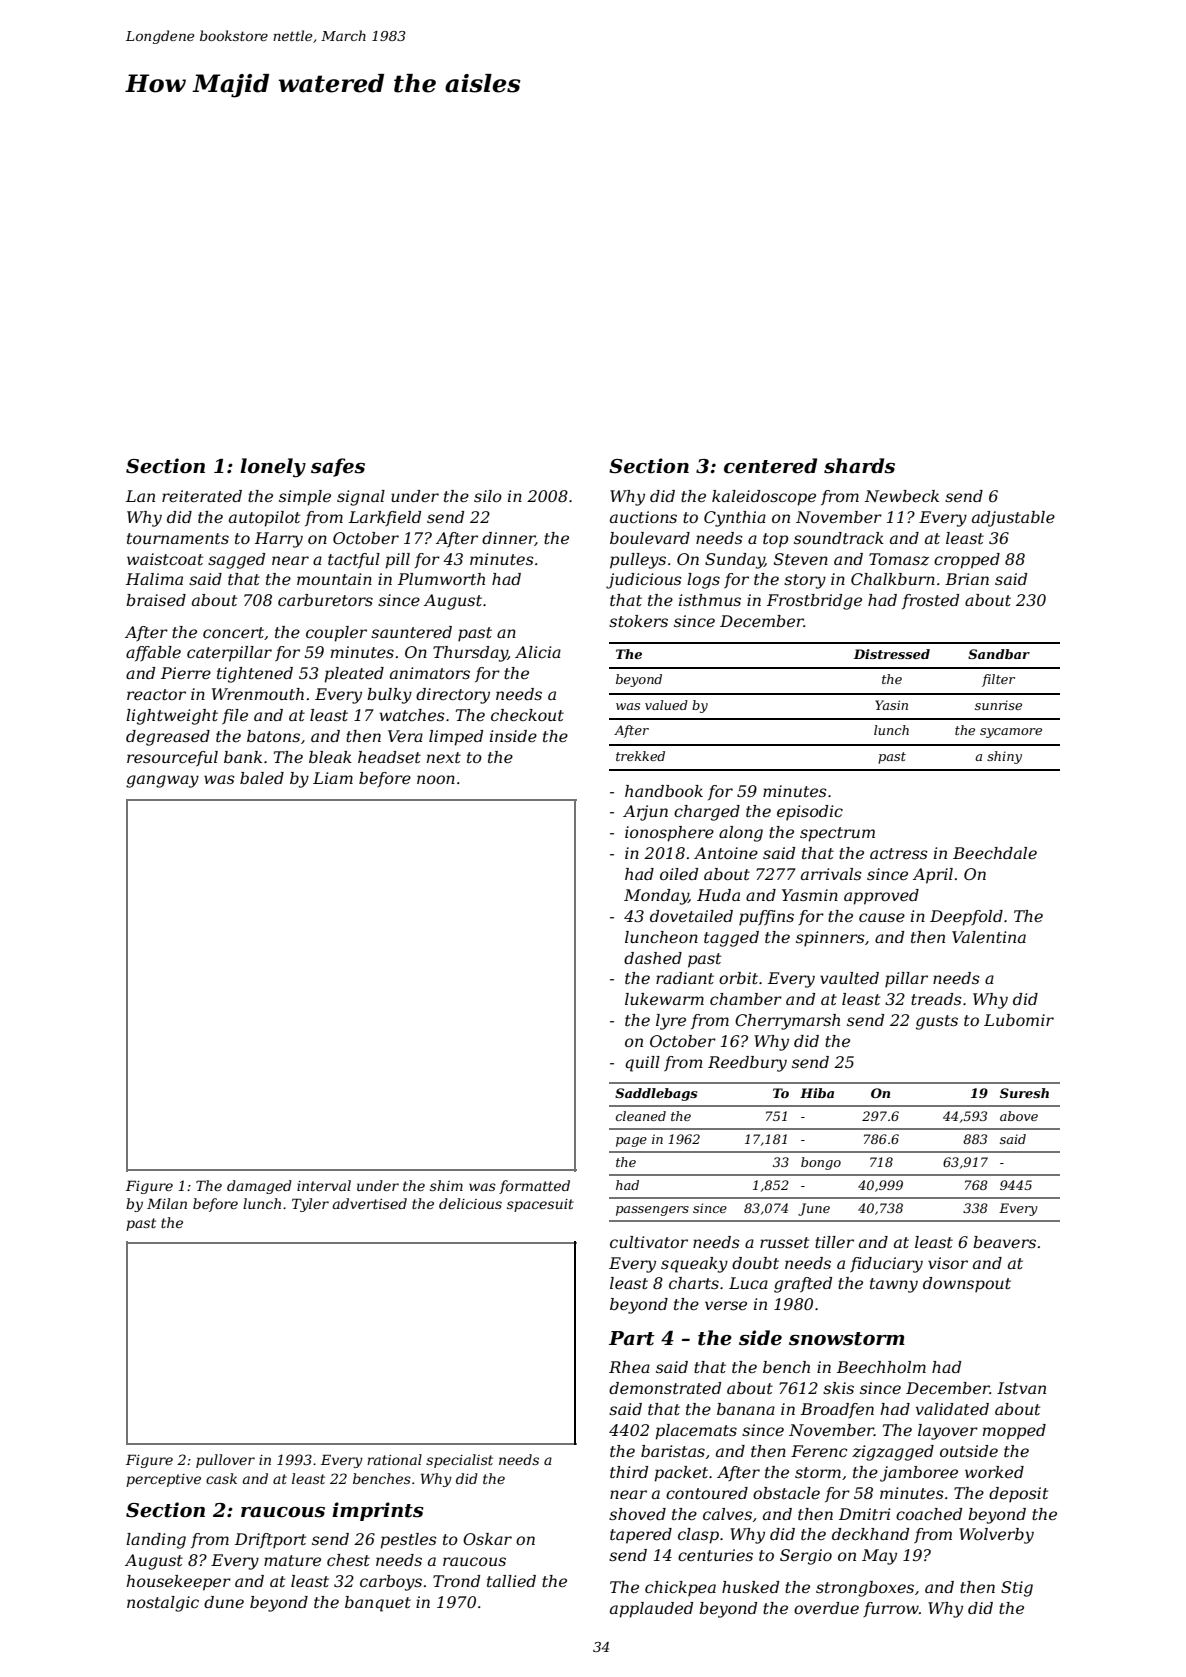 This document has width=1186, height=1677. Describe the element at coordinates (163, 1480) in the document. I see `perceptive` at that location.
